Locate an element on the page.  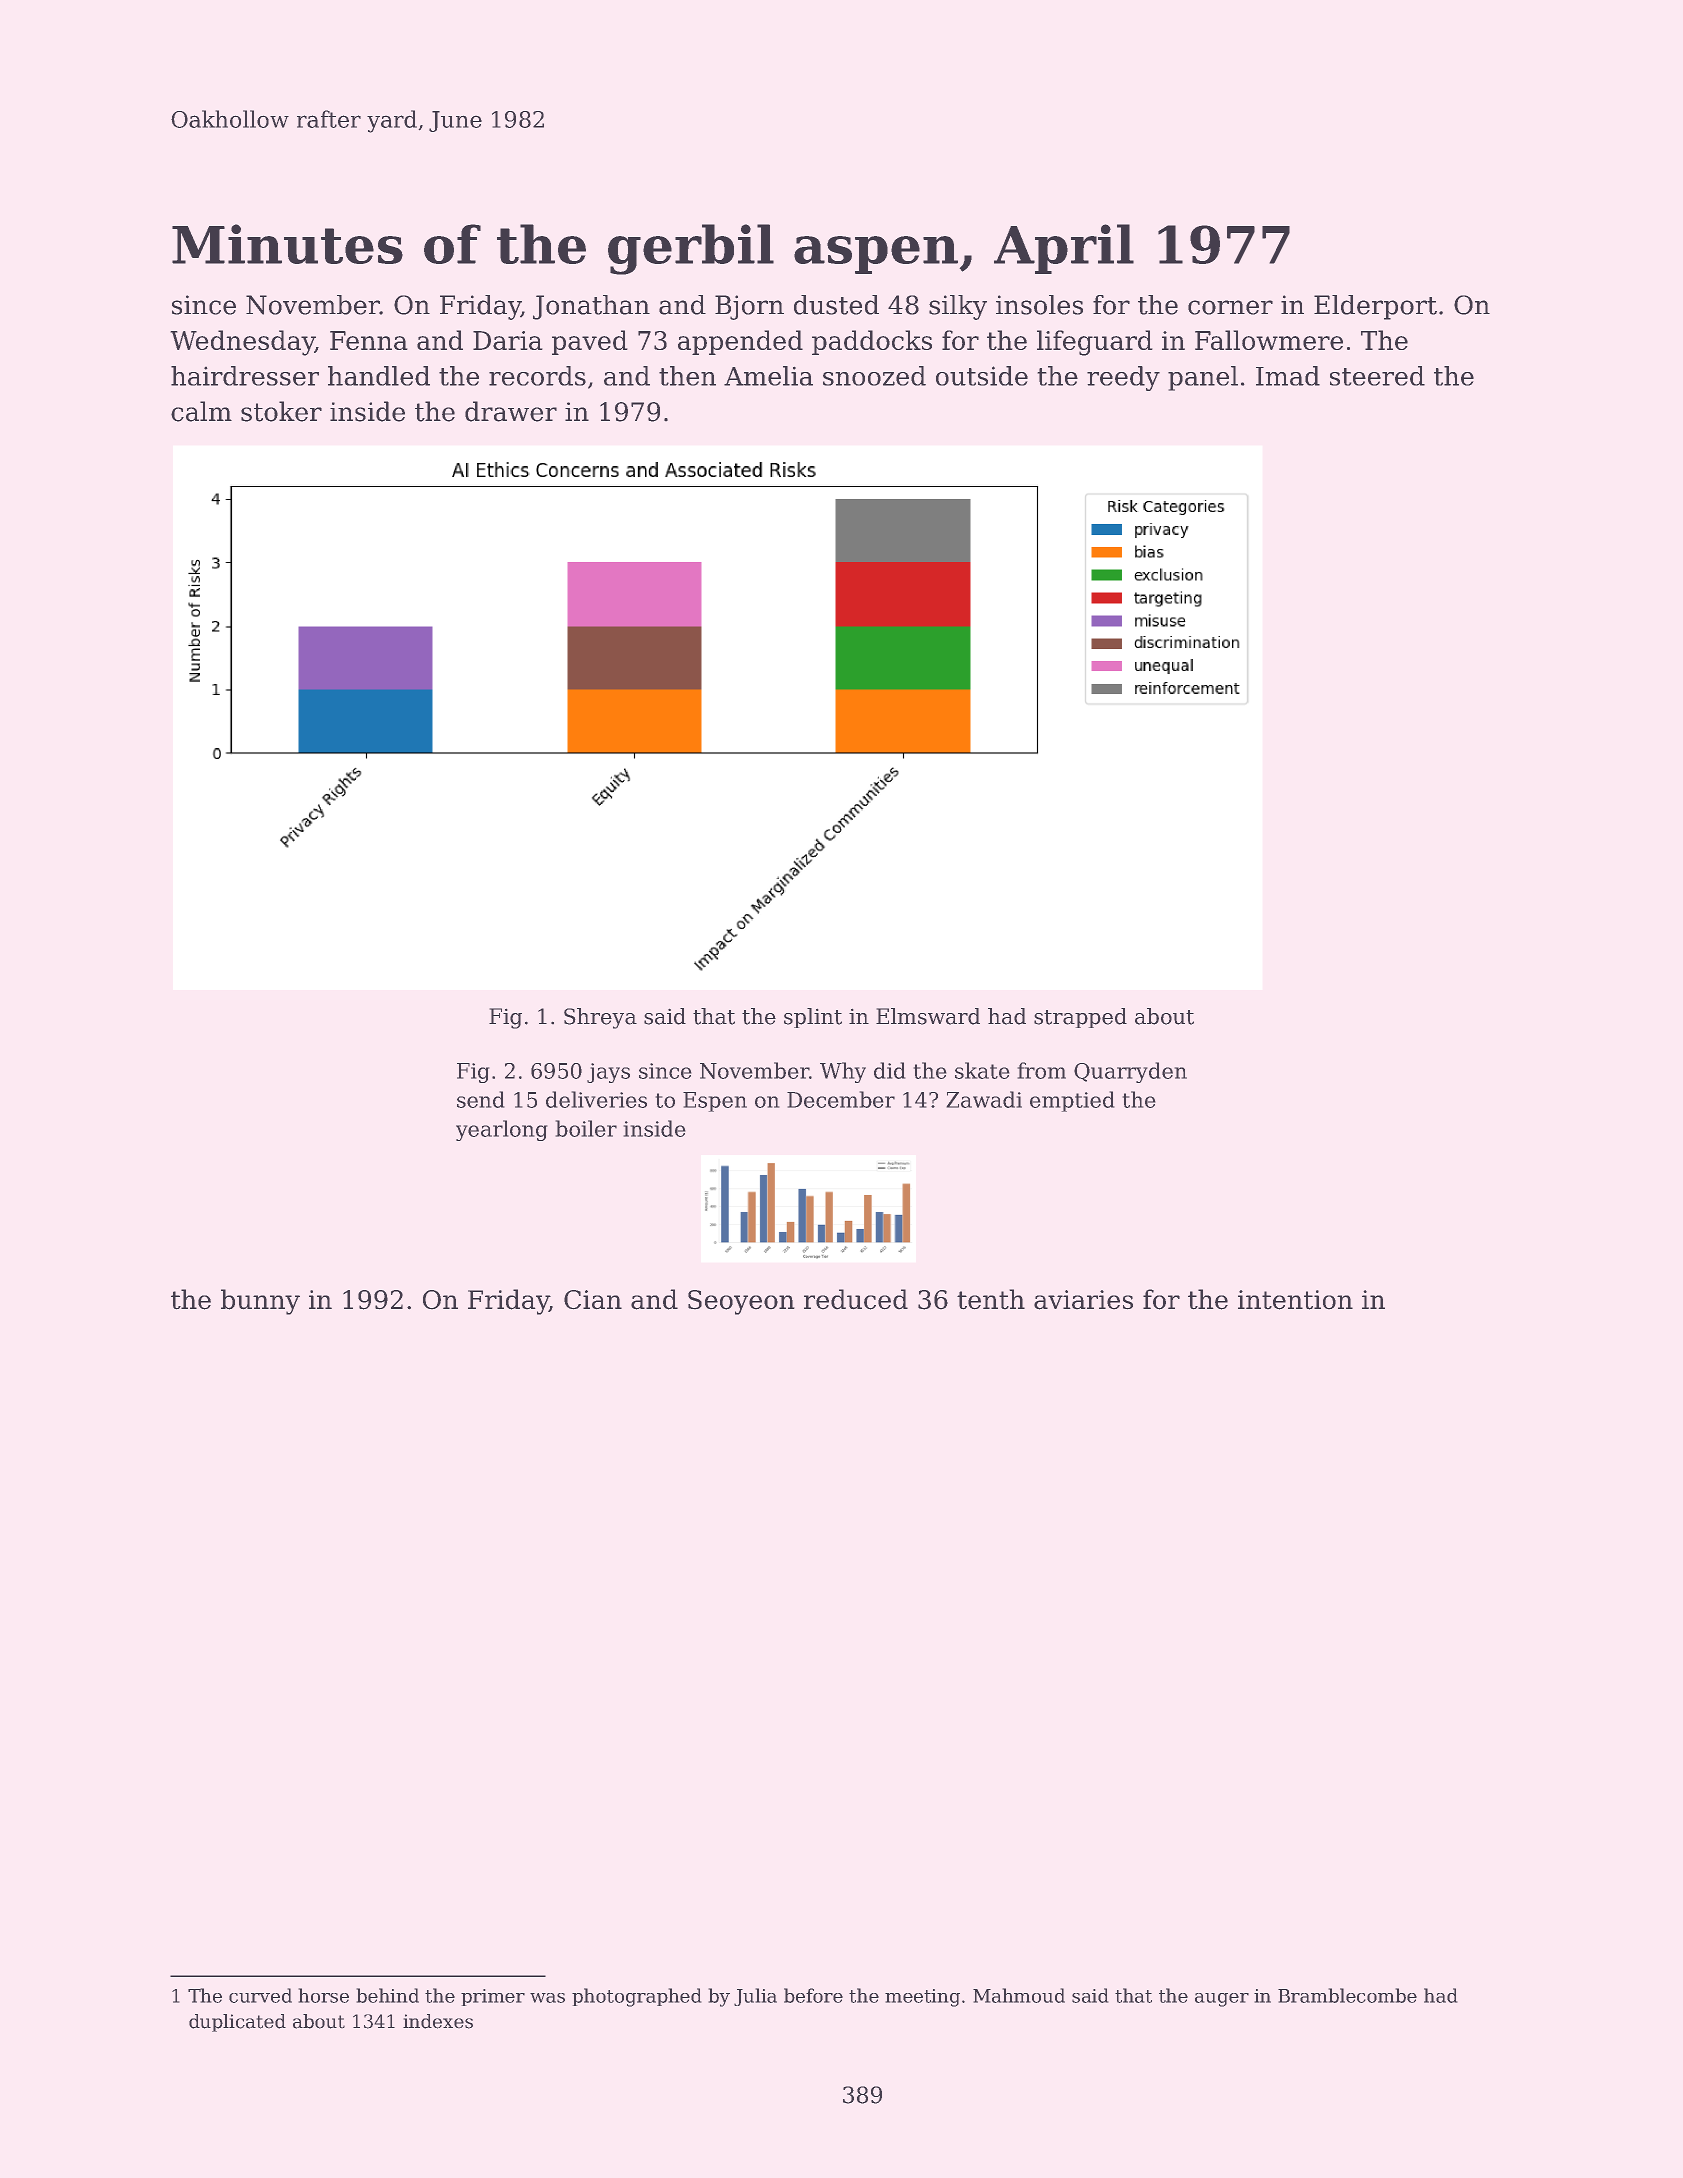
Imad is located at coordinates (1288, 376).
